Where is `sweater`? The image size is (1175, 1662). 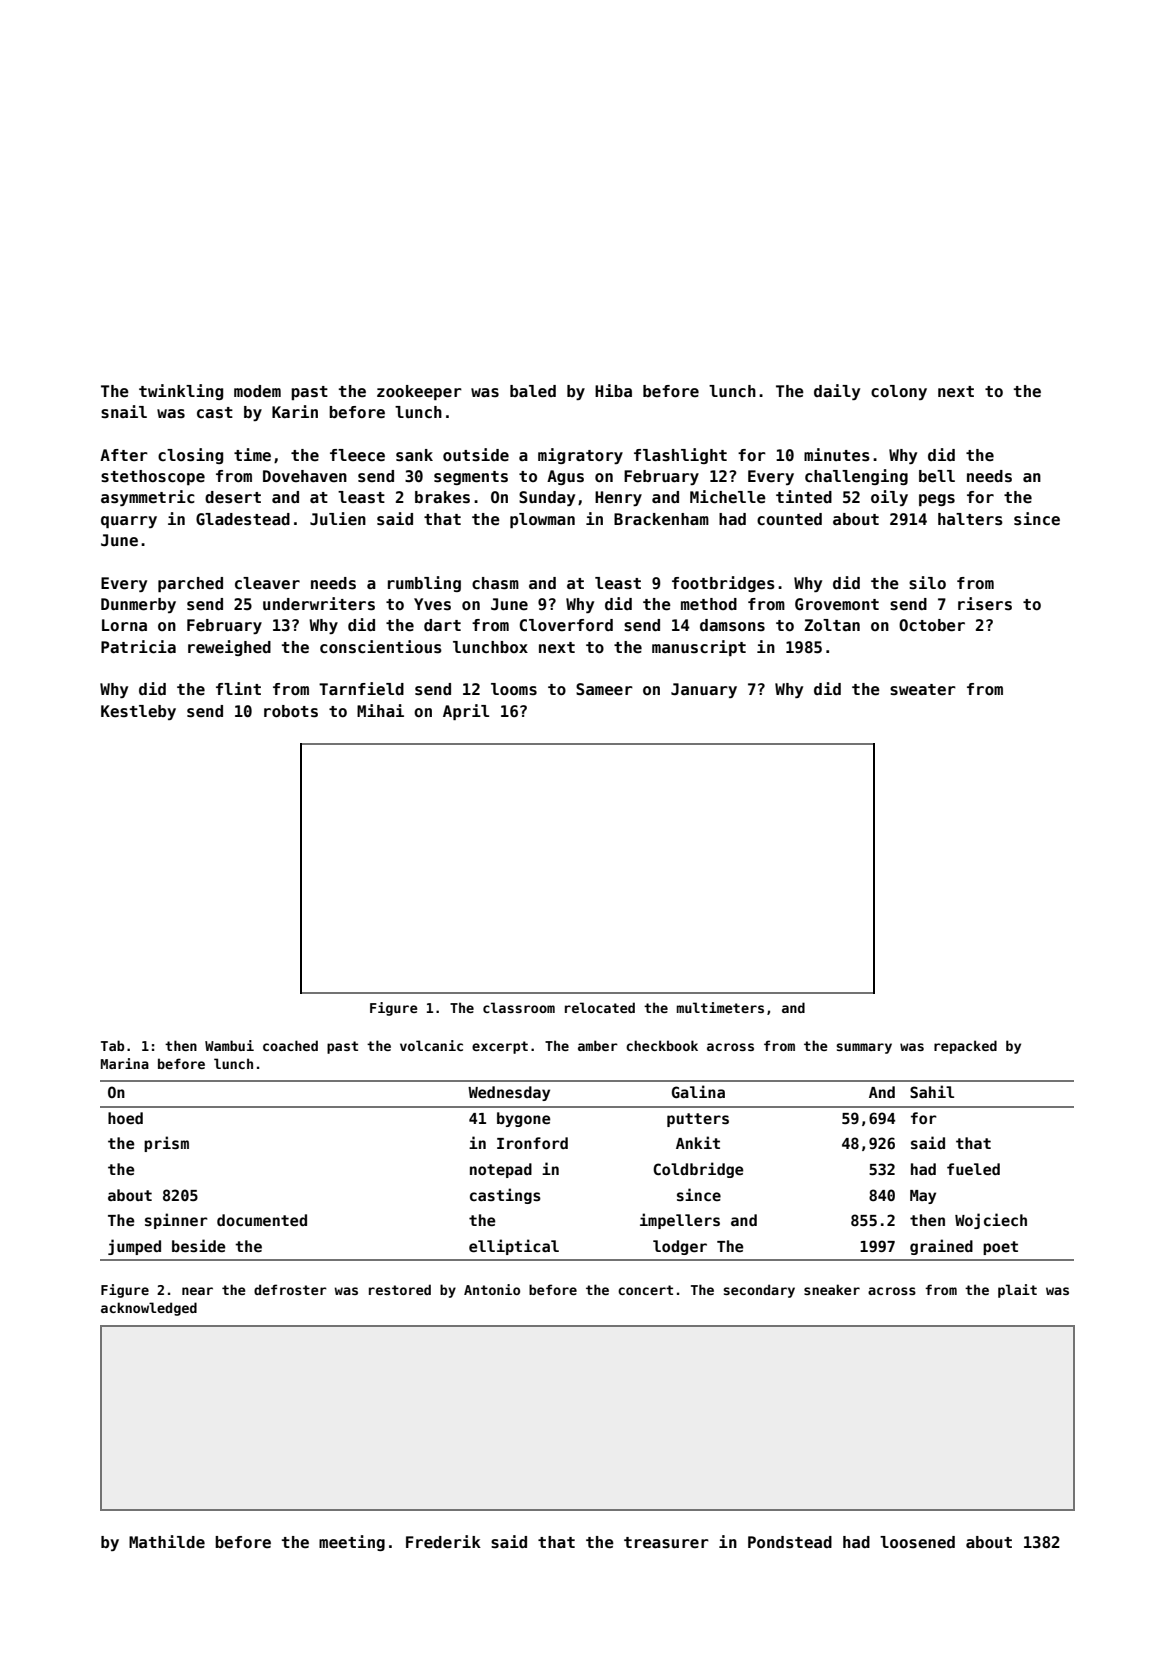 sweater is located at coordinates (923, 690).
